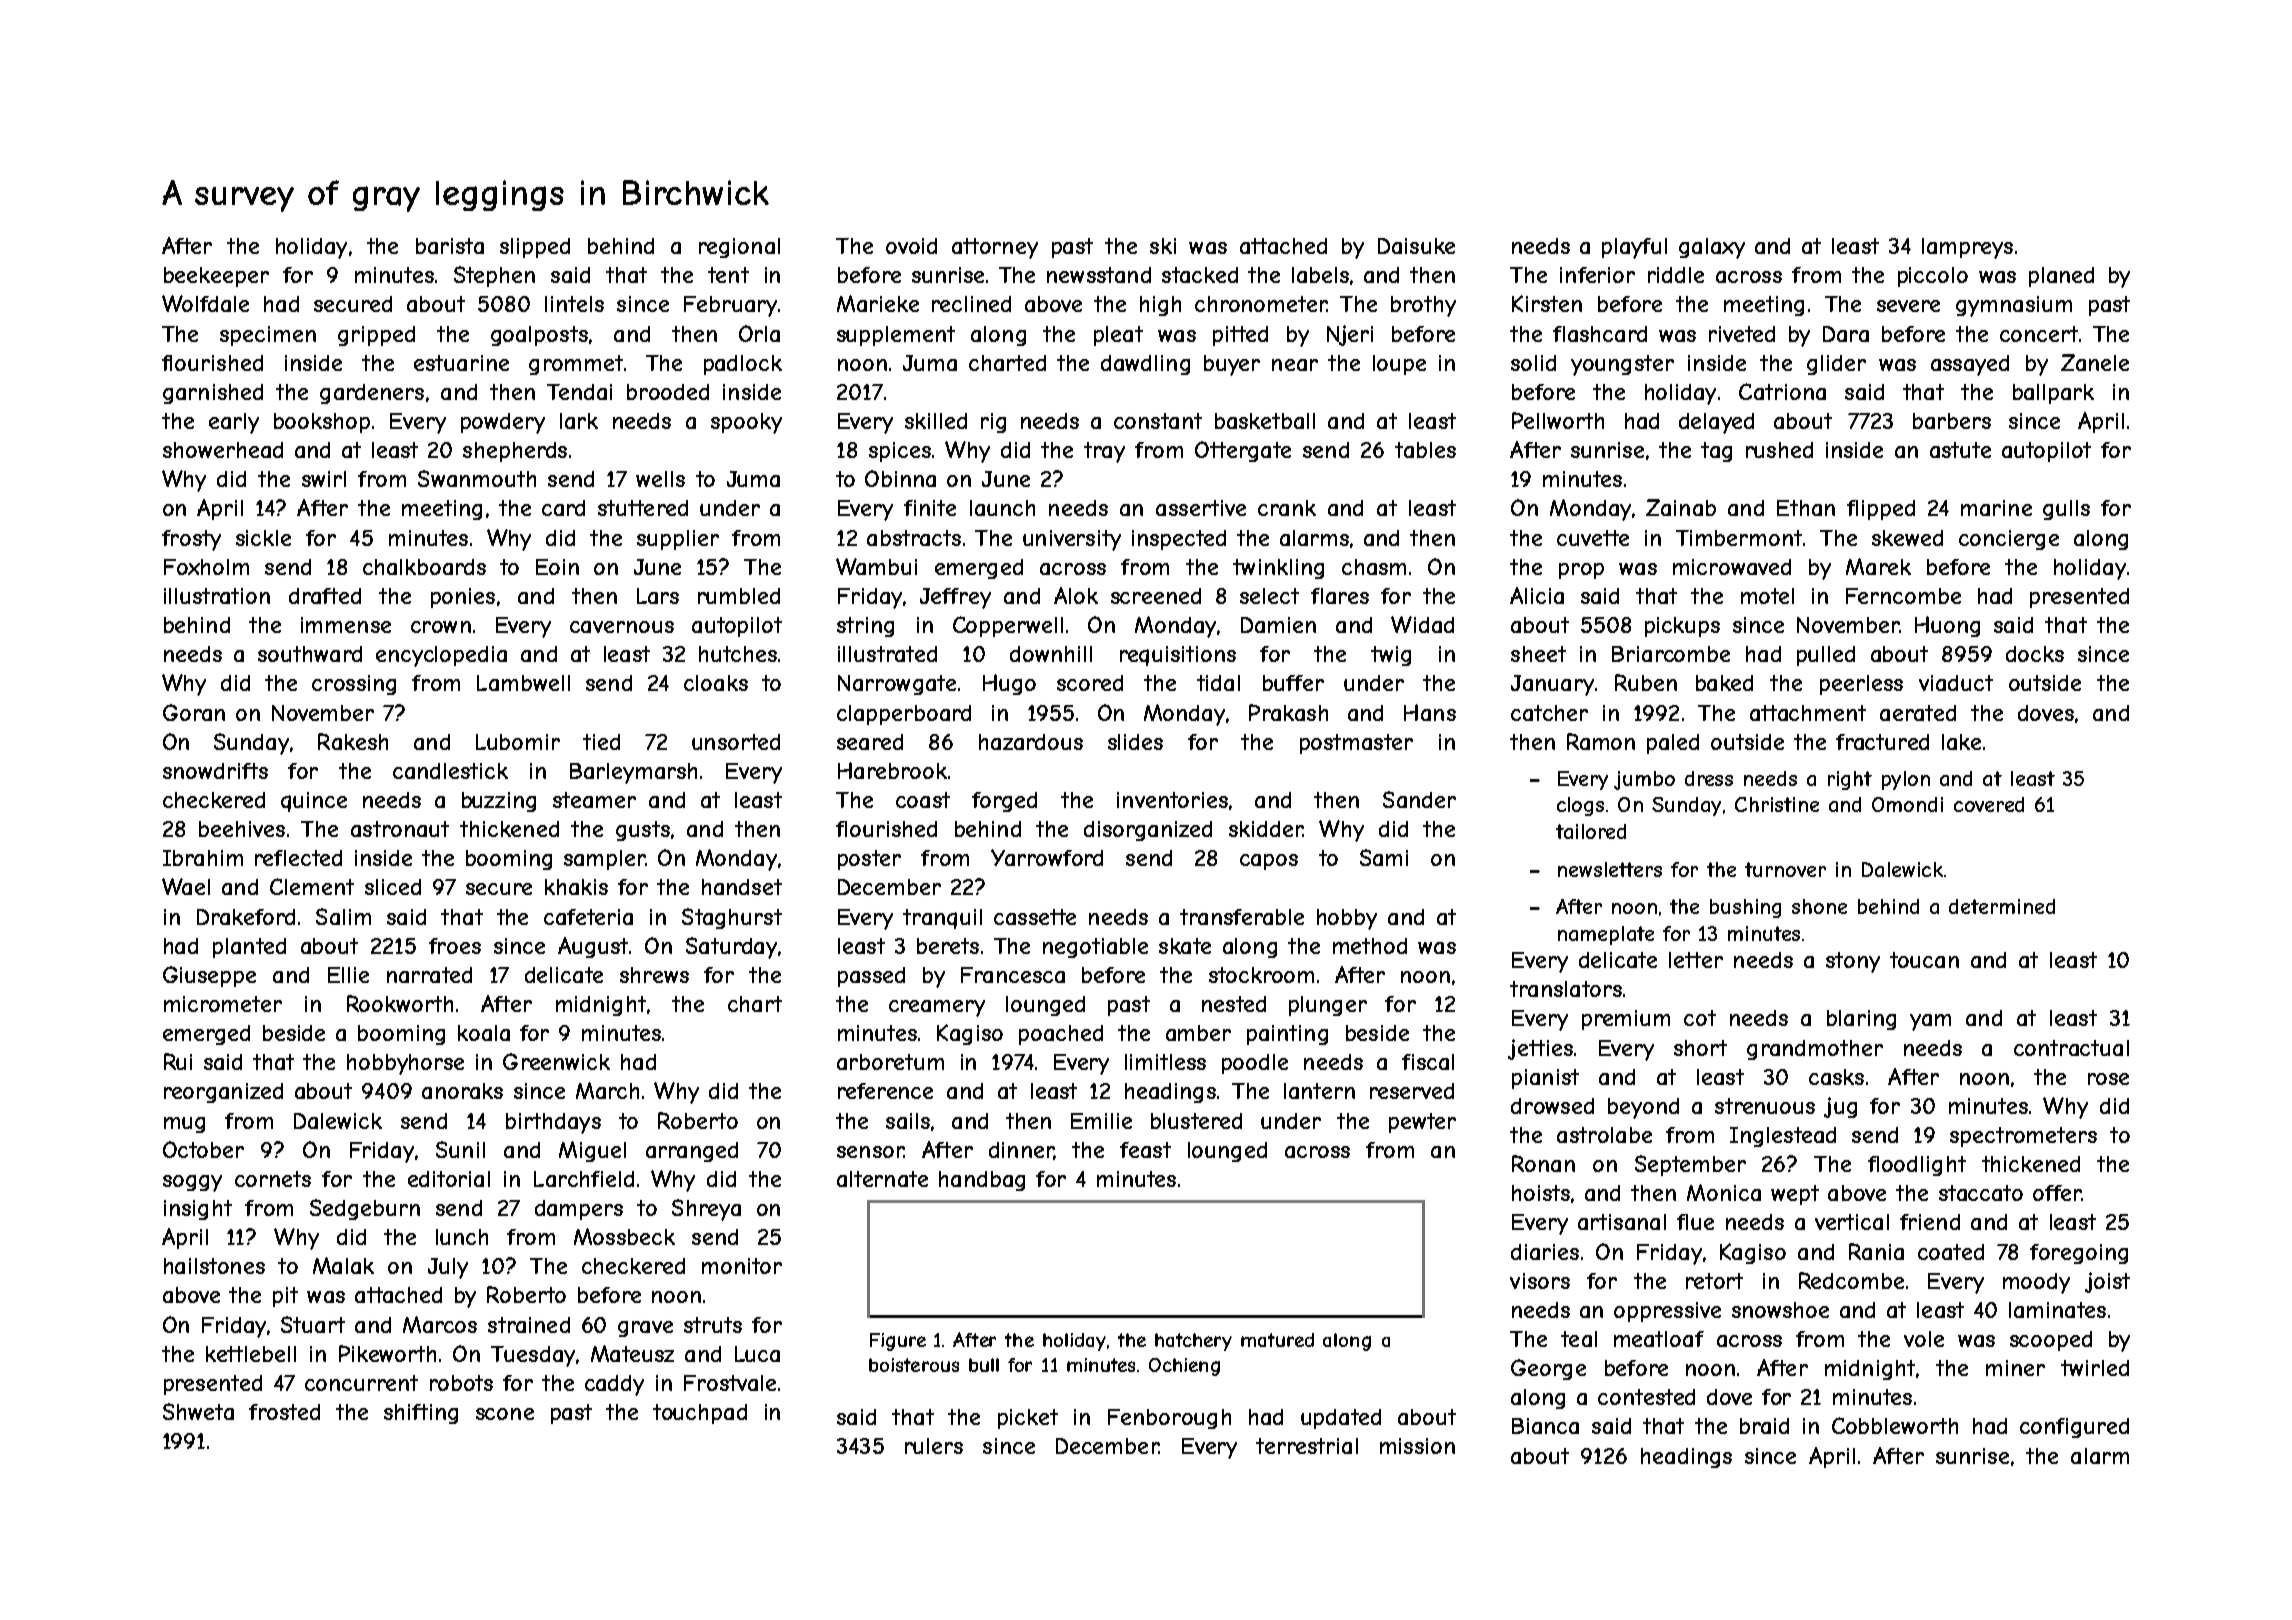 Image resolution: width=2292 pixels, height=1620 pixels. I want to click on Shweta, so click(198, 1411).
